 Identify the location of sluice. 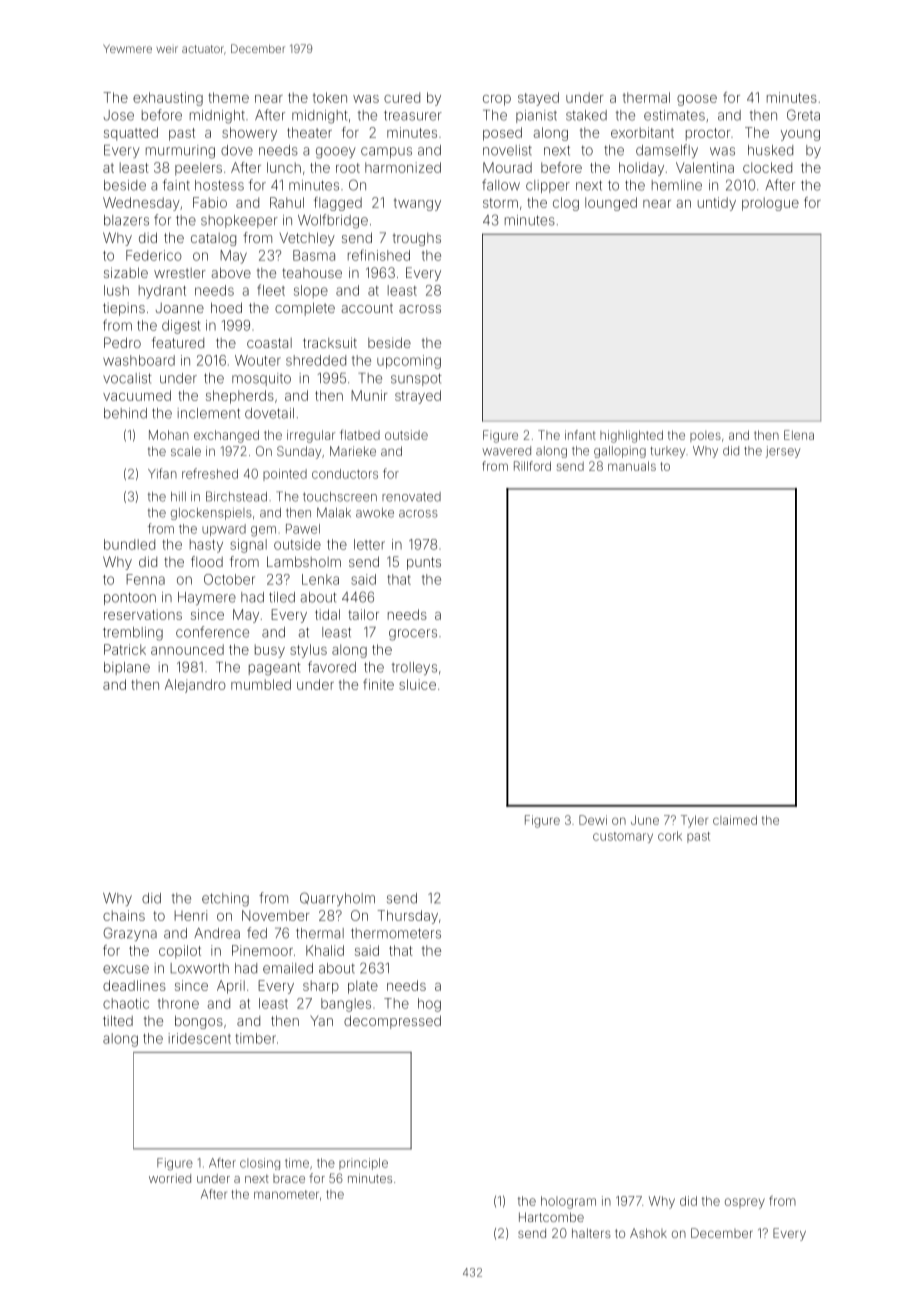
(417, 684).
